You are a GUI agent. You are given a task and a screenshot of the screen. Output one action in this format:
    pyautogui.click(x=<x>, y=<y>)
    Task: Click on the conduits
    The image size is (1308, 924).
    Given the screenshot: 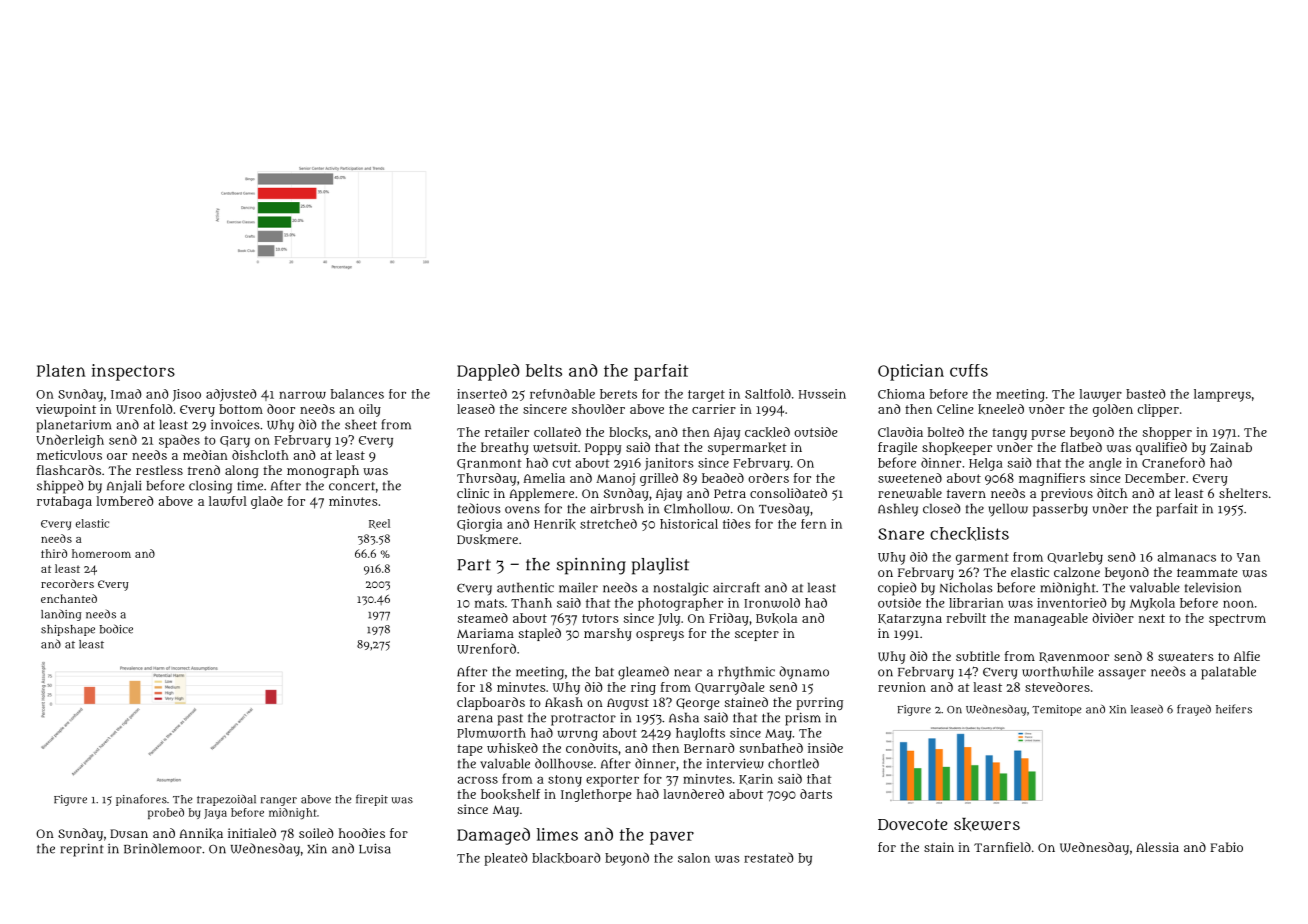 What is the action you would take?
    pyautogui.click(x=592, y=748)
